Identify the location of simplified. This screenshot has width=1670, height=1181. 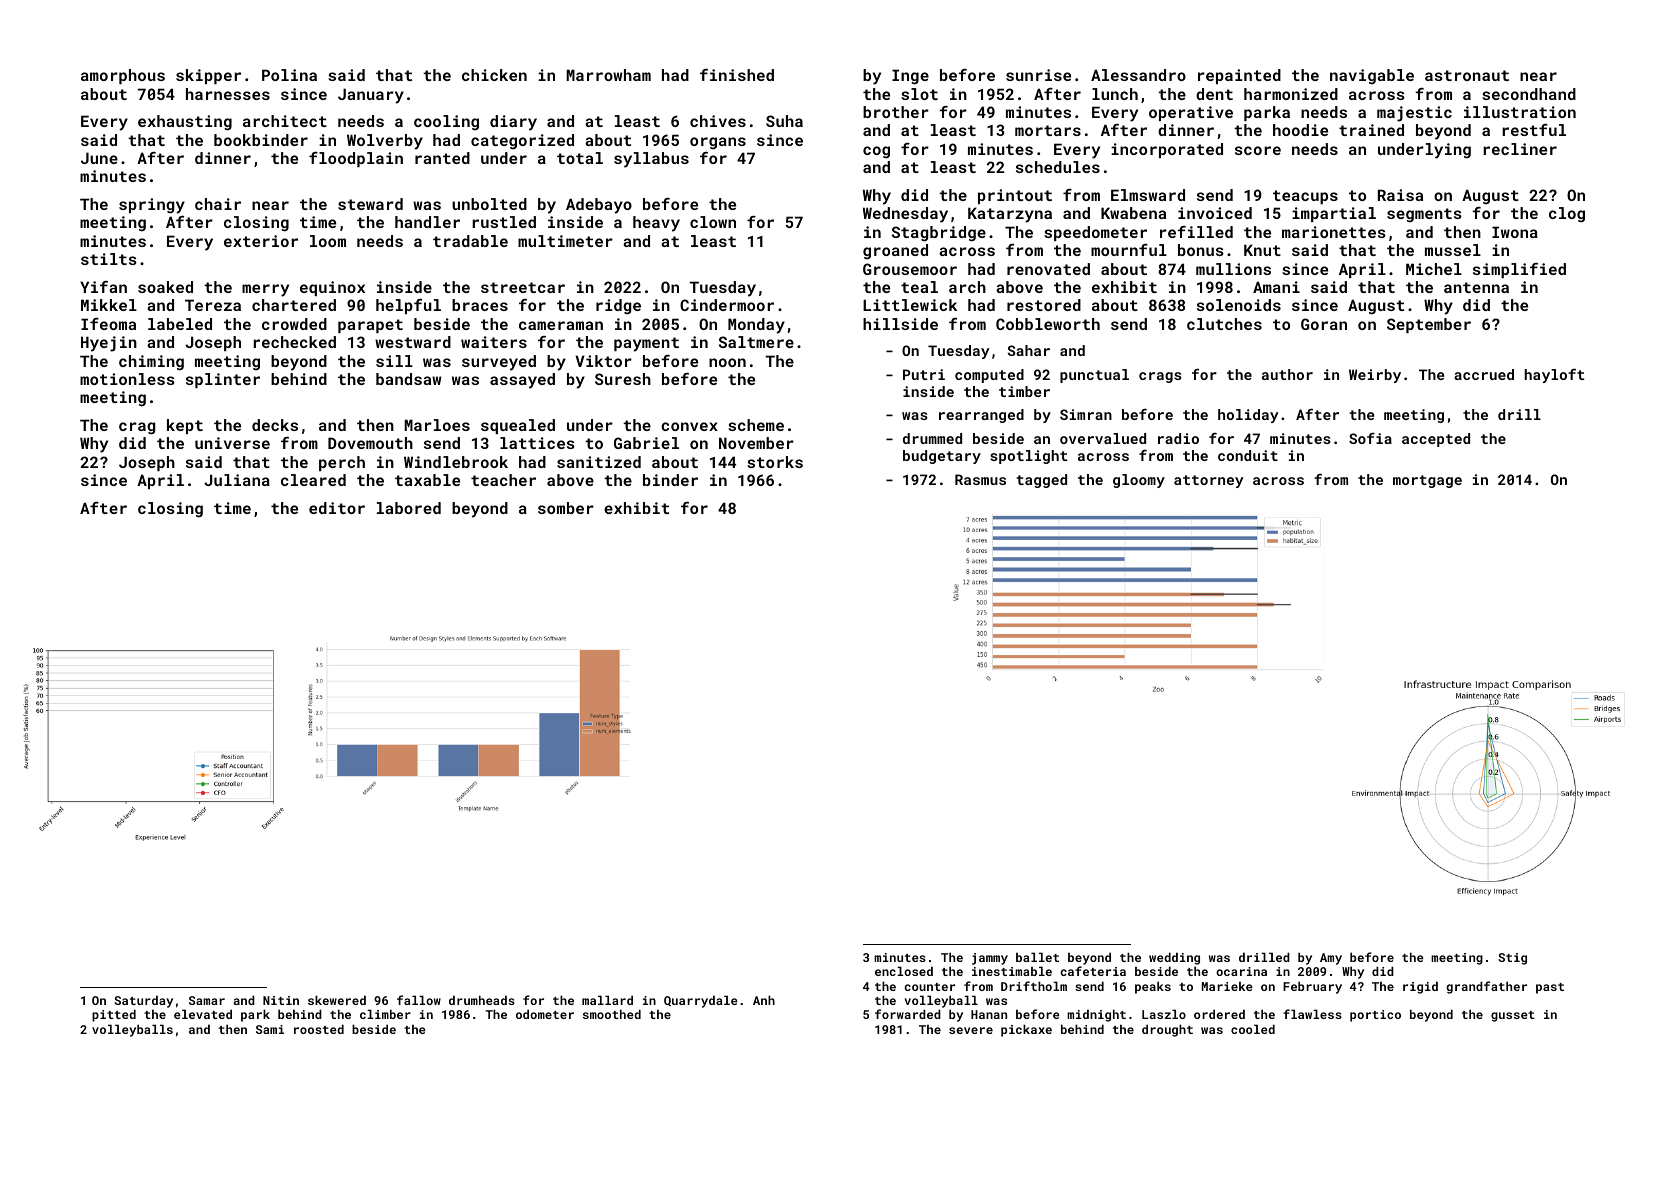
(1519, 270).
